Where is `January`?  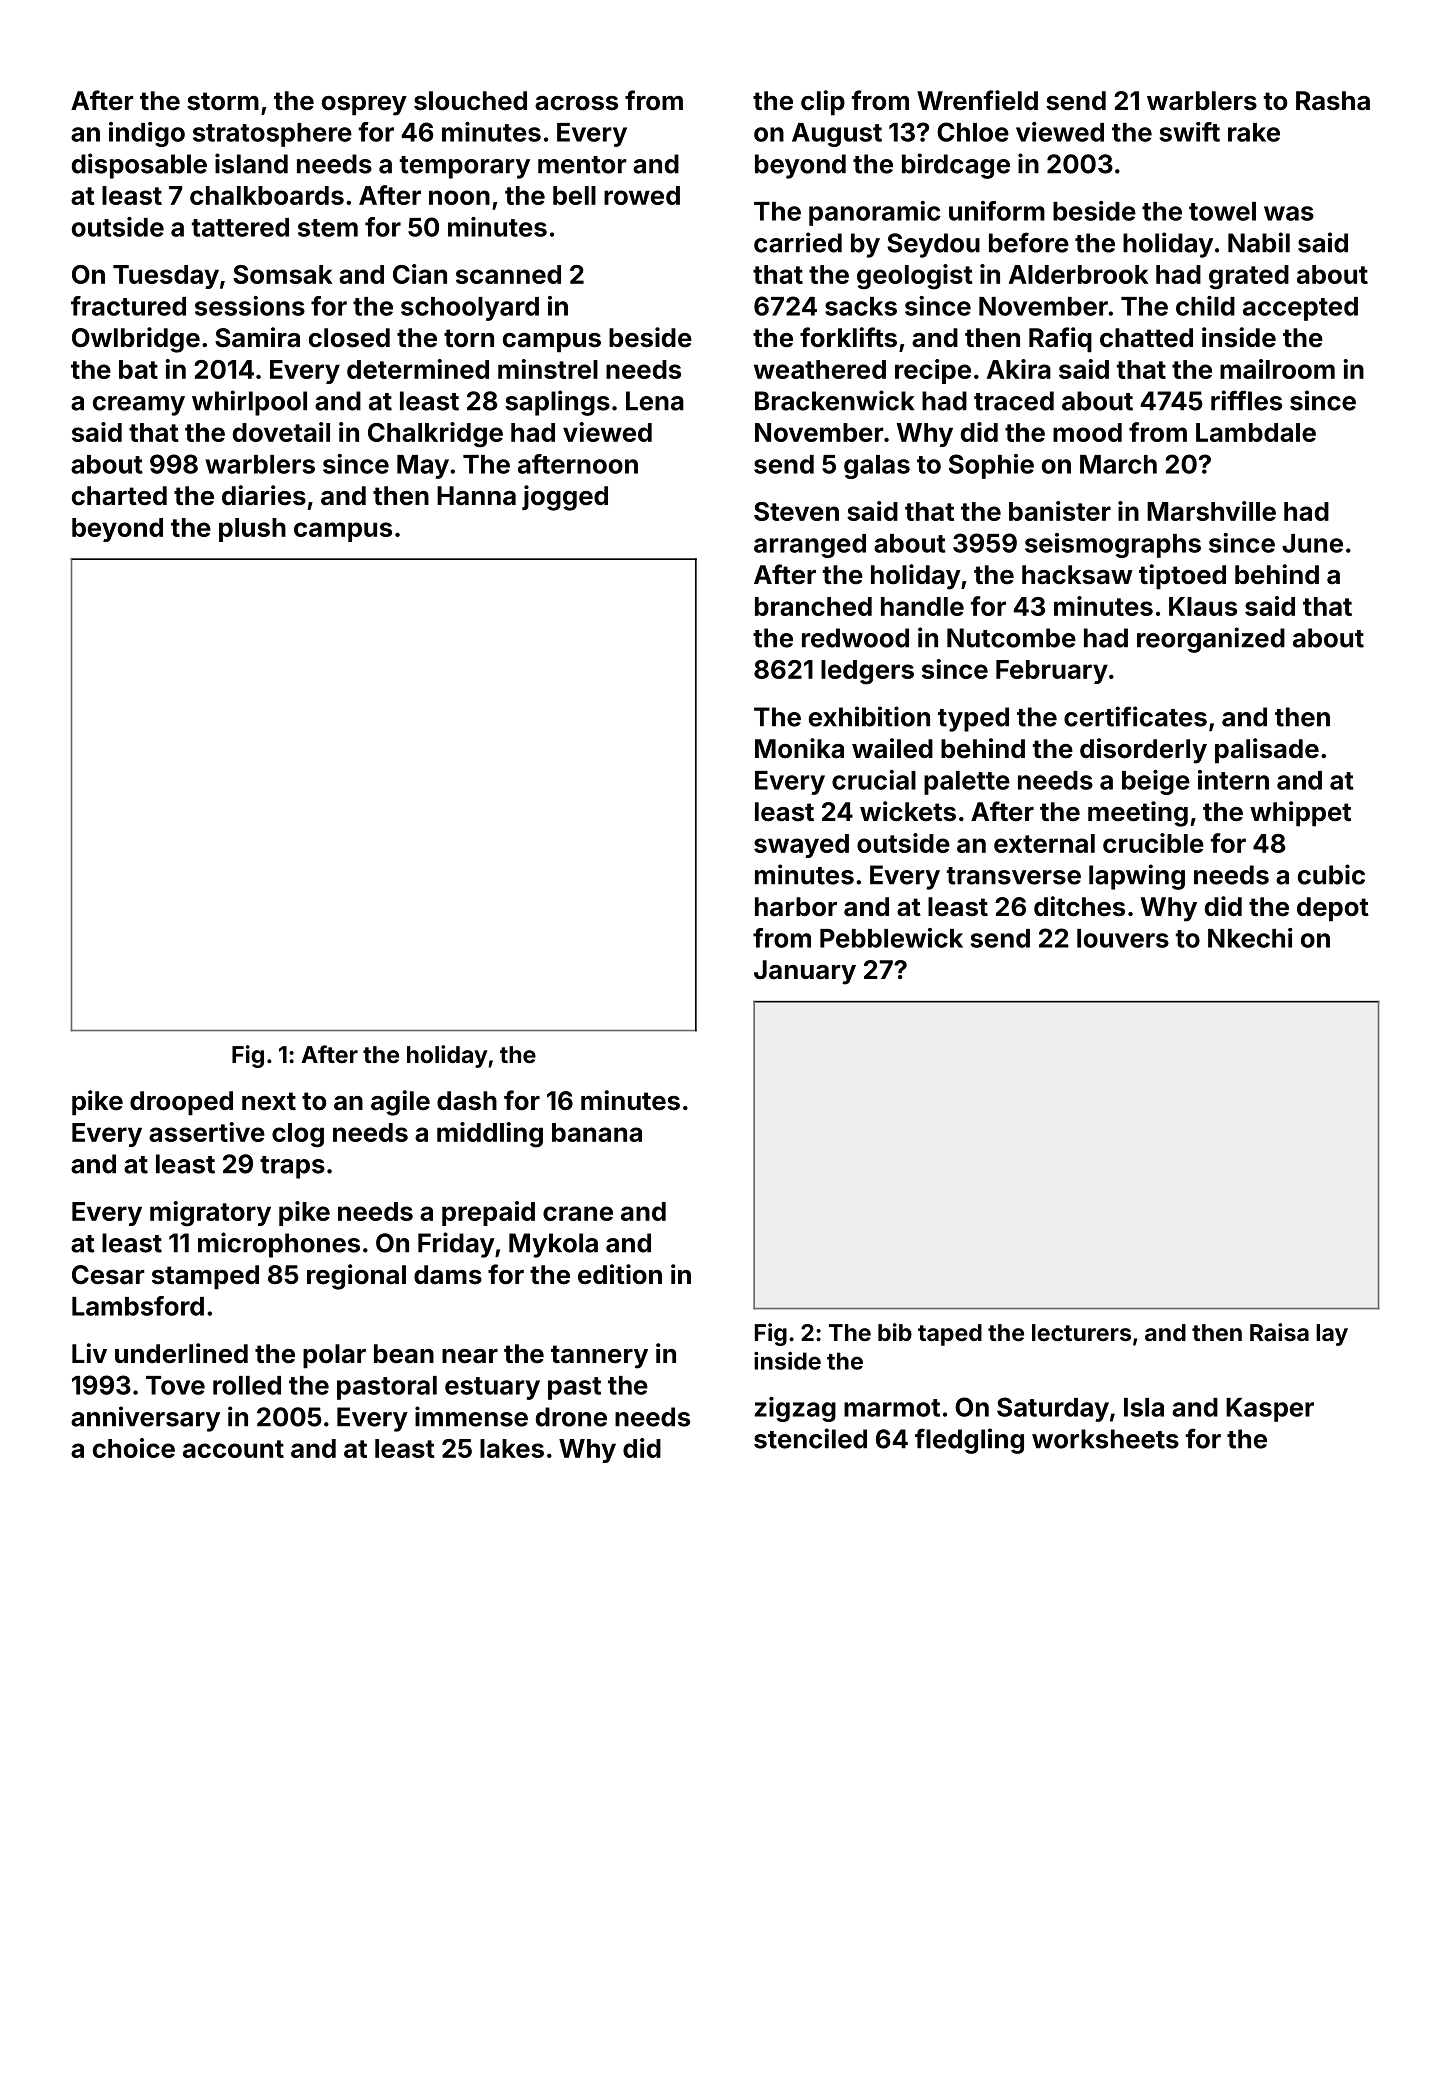 January is located at coordinates (805, 972).
